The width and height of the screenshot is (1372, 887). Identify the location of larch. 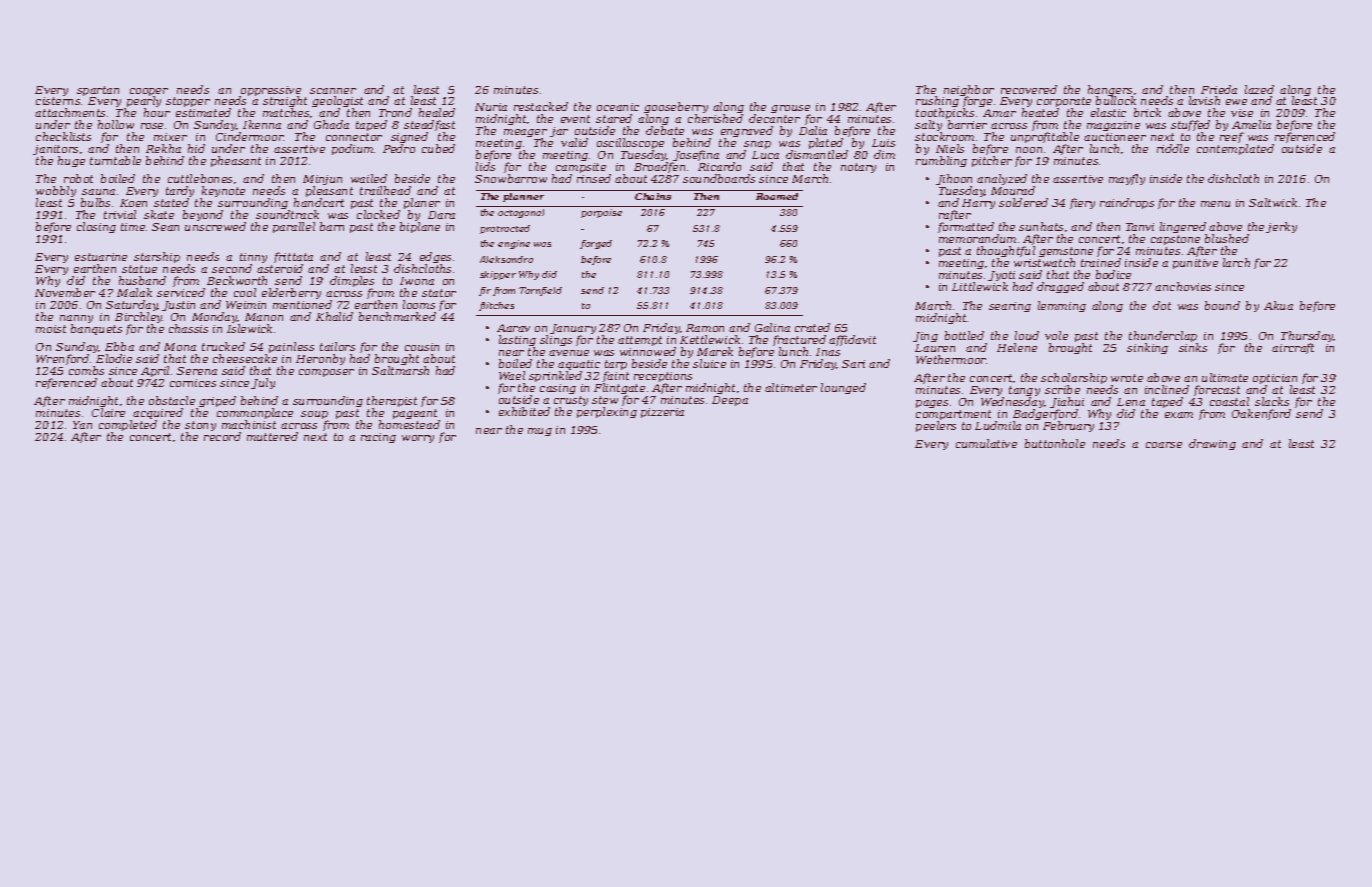
(1236, 262).
